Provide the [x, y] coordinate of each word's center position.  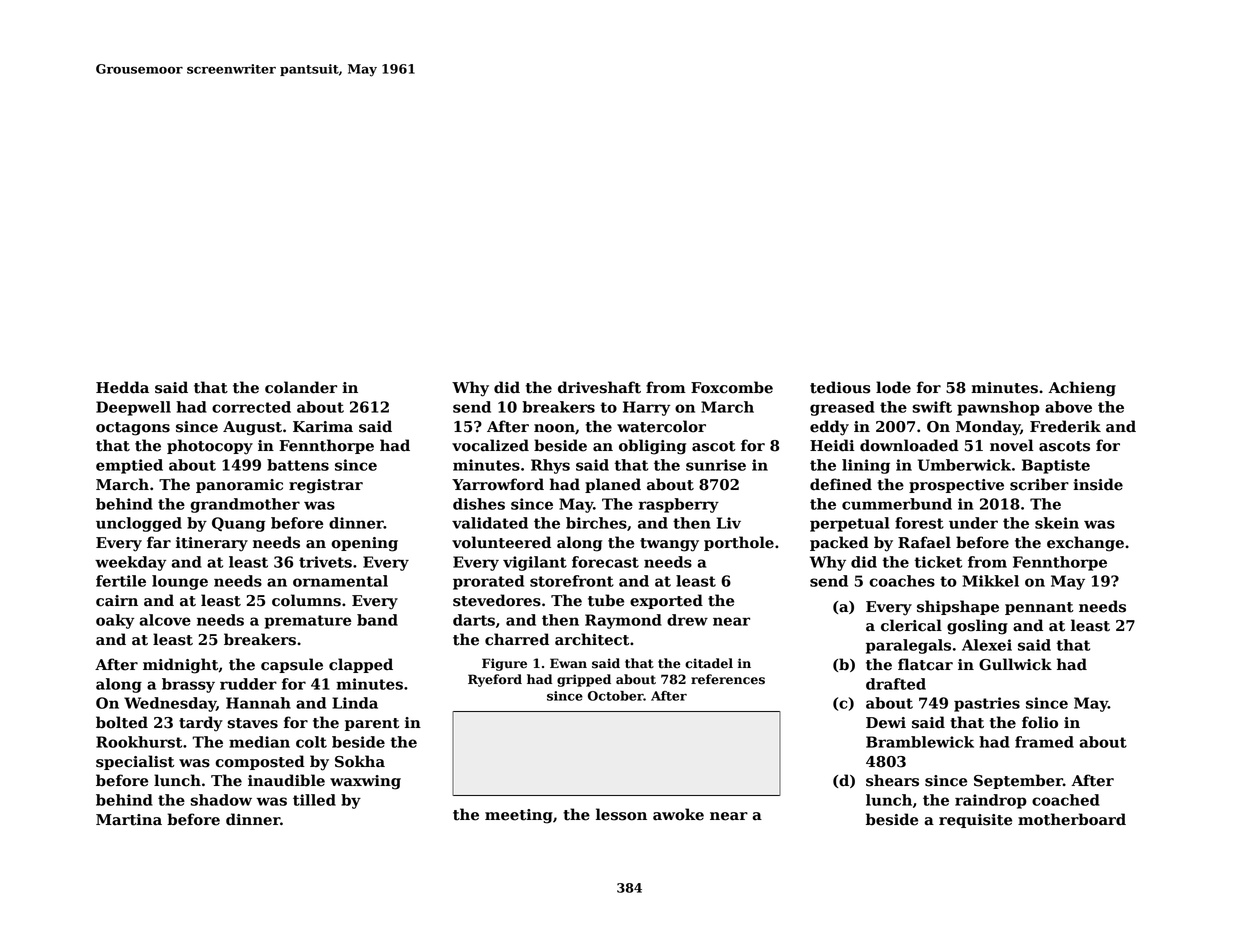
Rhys [550, 466]
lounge [180, 582]
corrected [251, 407]
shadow [221, 800]
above [1068, 407]
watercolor [661, 426]
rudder [248, 684]
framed [1044, 742]
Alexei [987, 645]
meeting [519, 816]
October [616, 696]
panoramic [239, 486]
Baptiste [1056, 466]
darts [474, 620]
